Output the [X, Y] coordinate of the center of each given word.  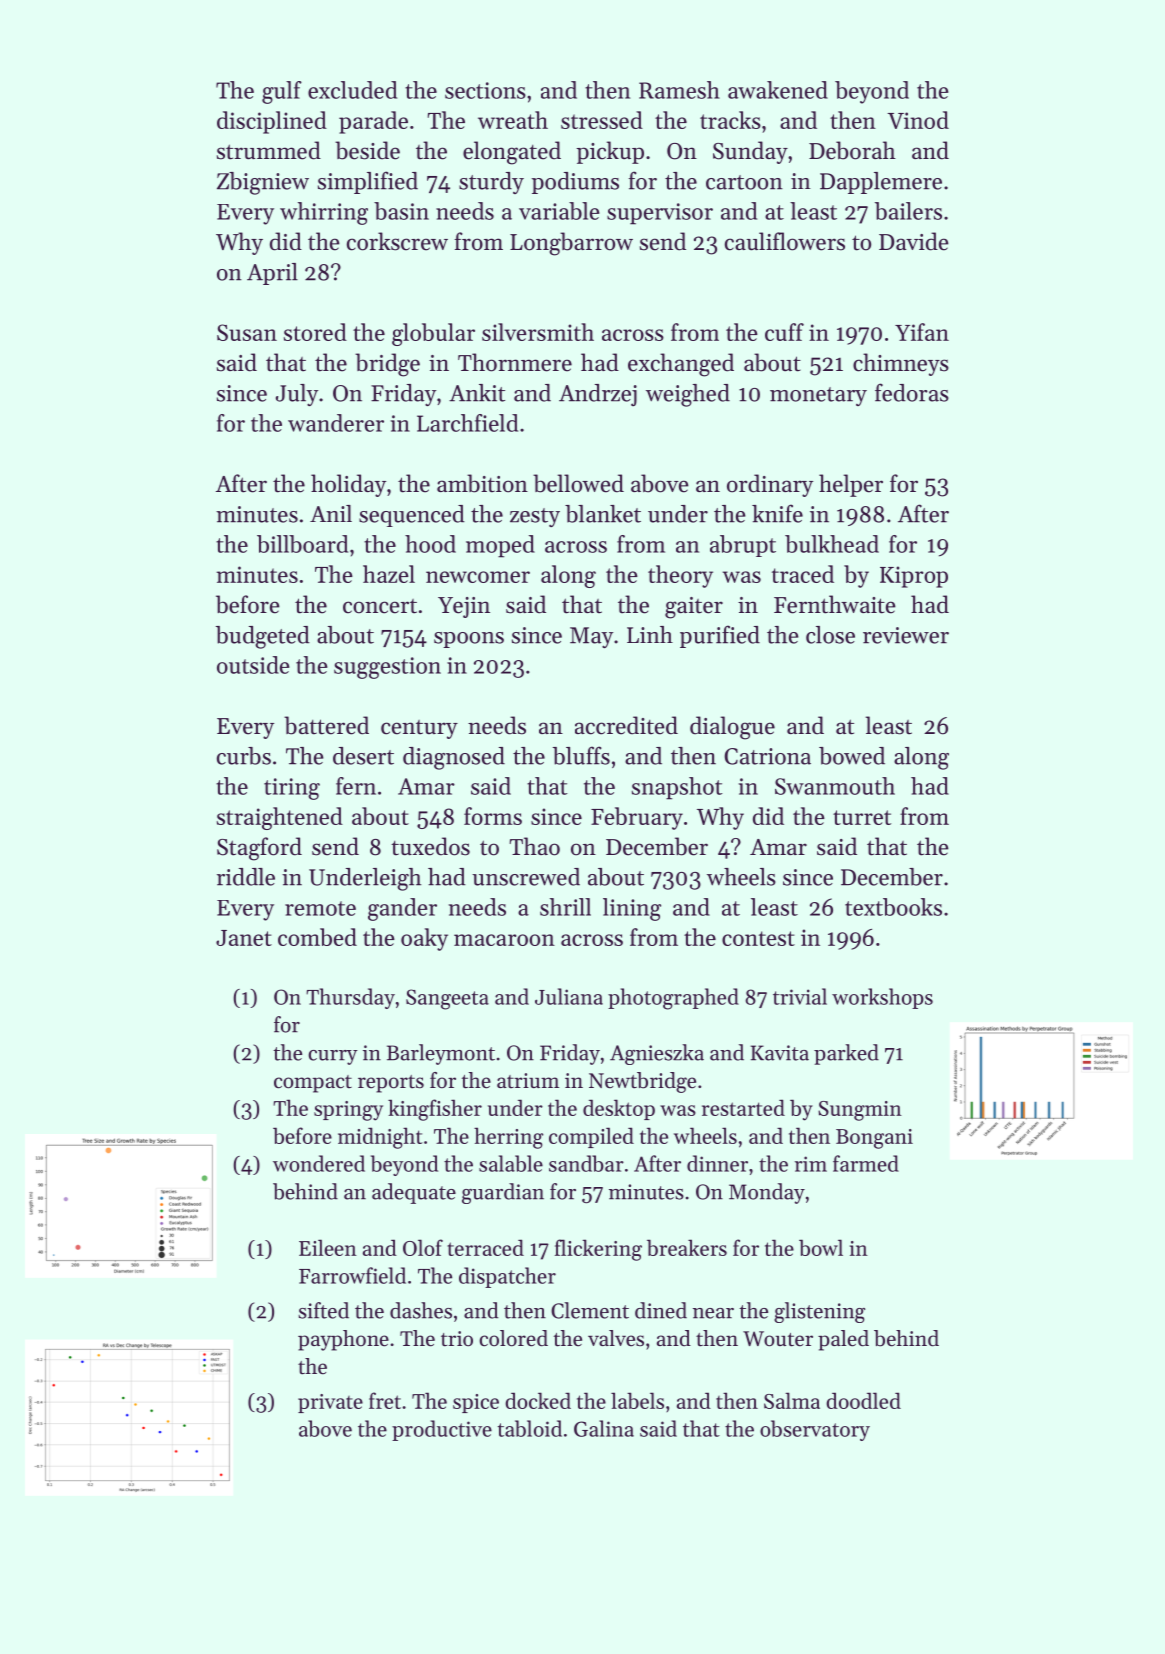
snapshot [677, 788]
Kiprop [914, 577]
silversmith [538, 332]
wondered [319, 1163]
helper [851, 485]
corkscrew [397, 241]
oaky [424, 939]
